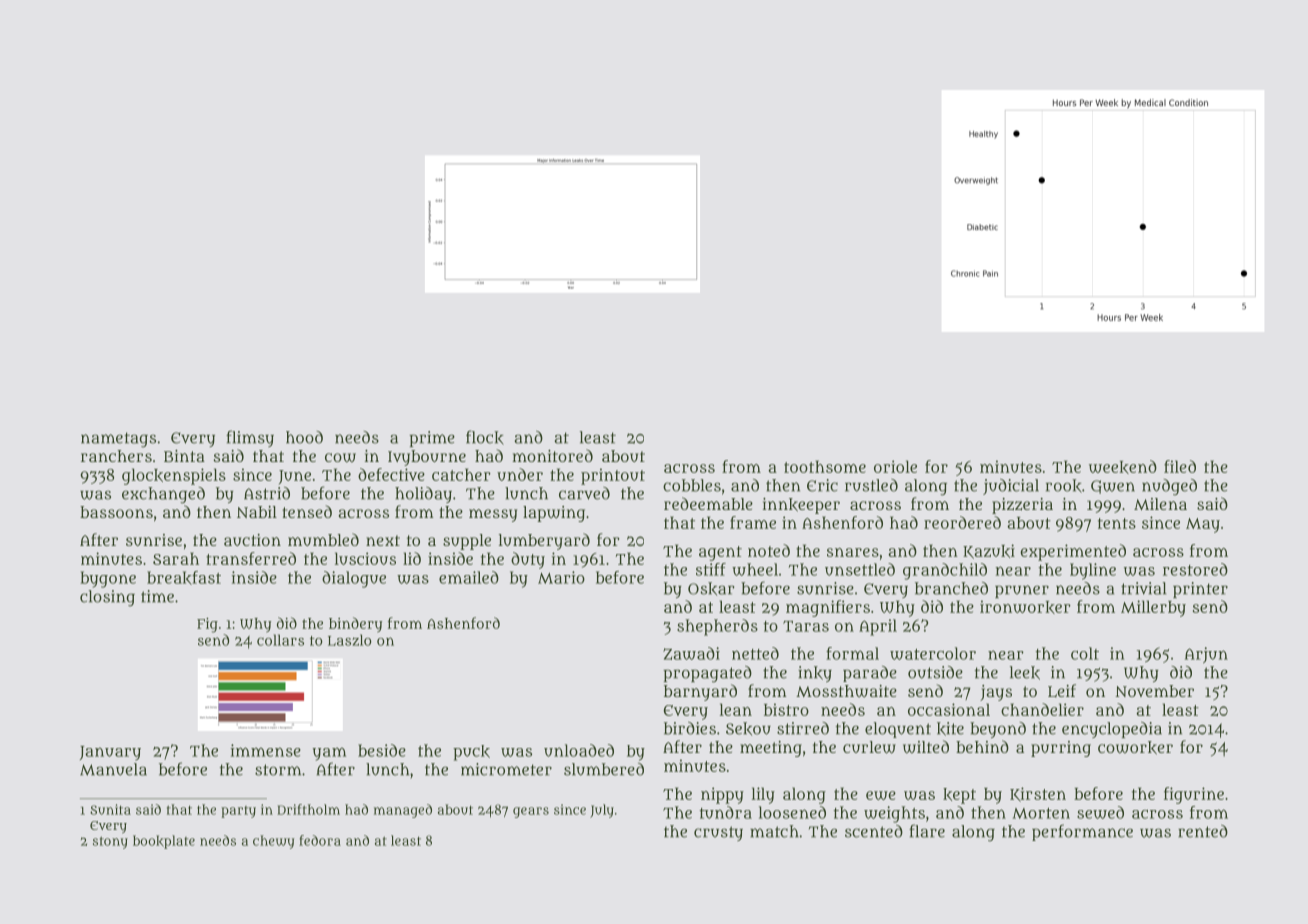  Describe the element at coordinates (1180, 466) in the screenshot. I see `filed` at that location.
